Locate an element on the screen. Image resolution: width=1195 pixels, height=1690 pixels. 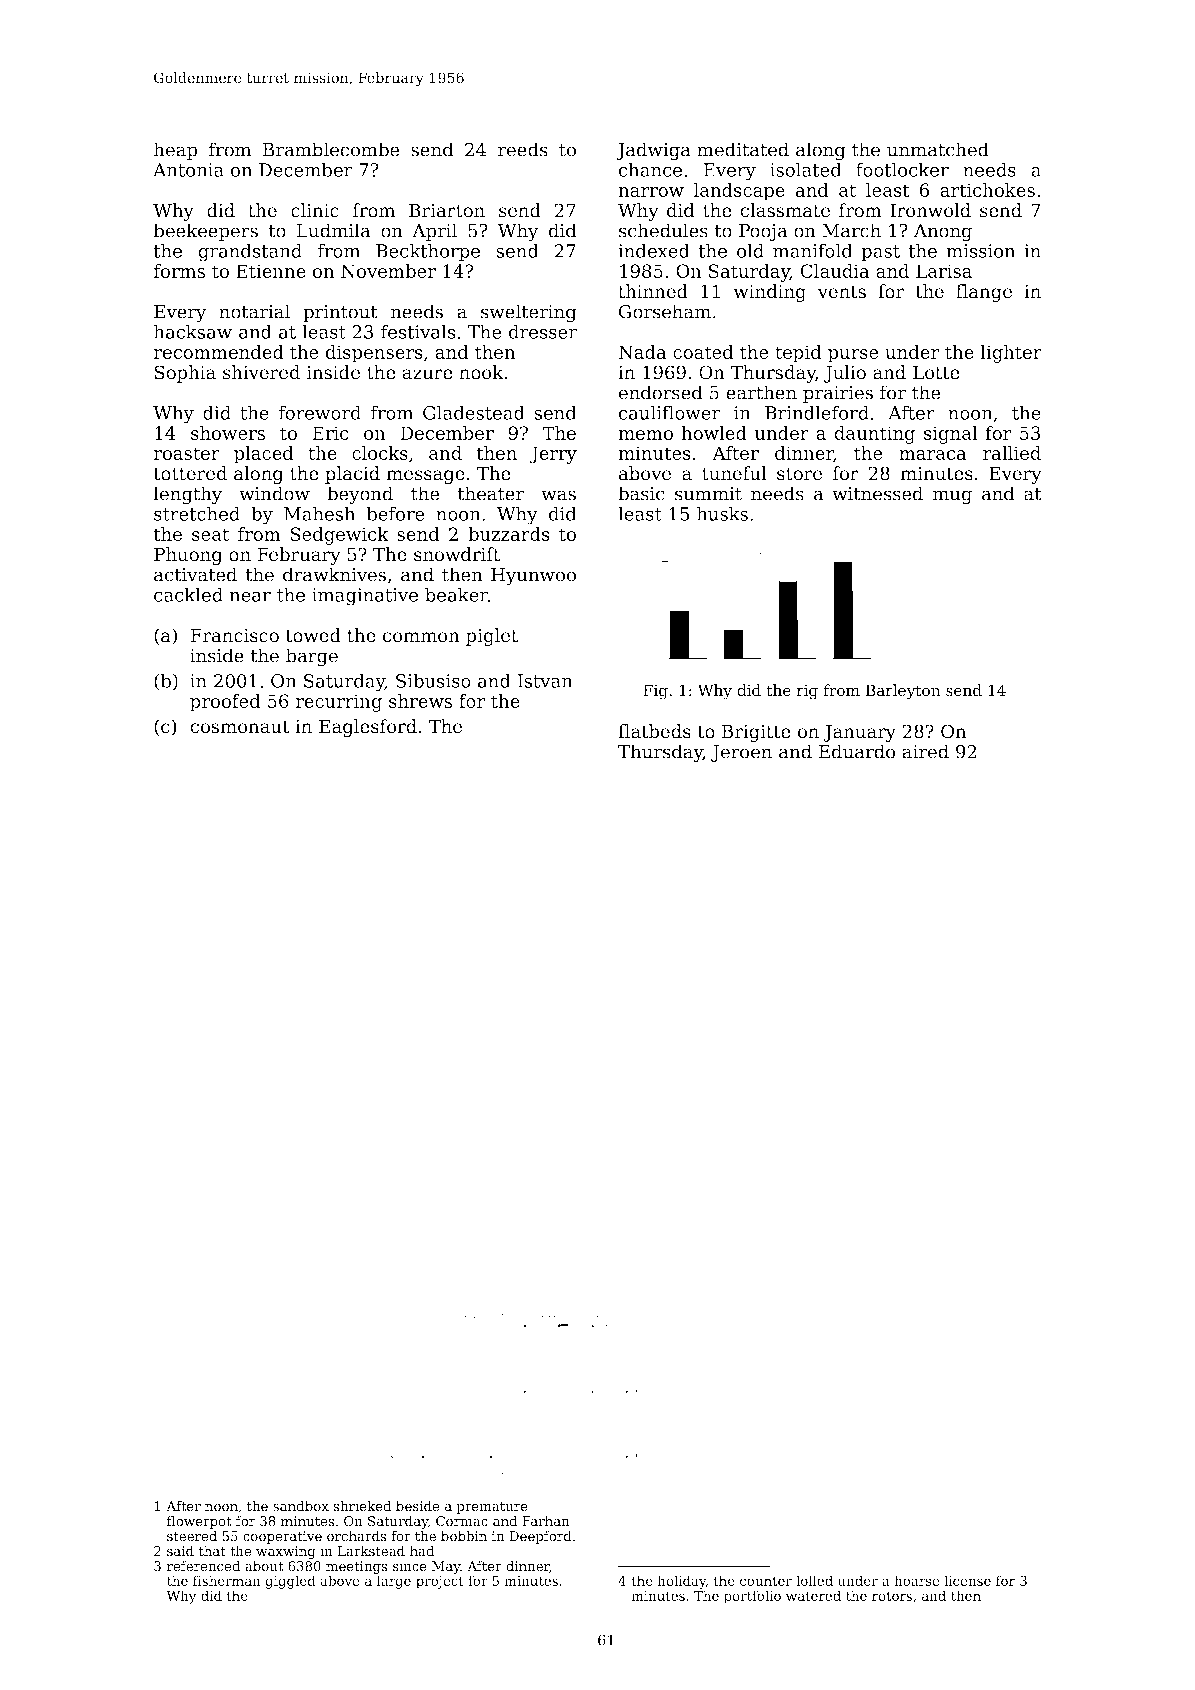
fisherman is located at coordinates (227, 1580).
